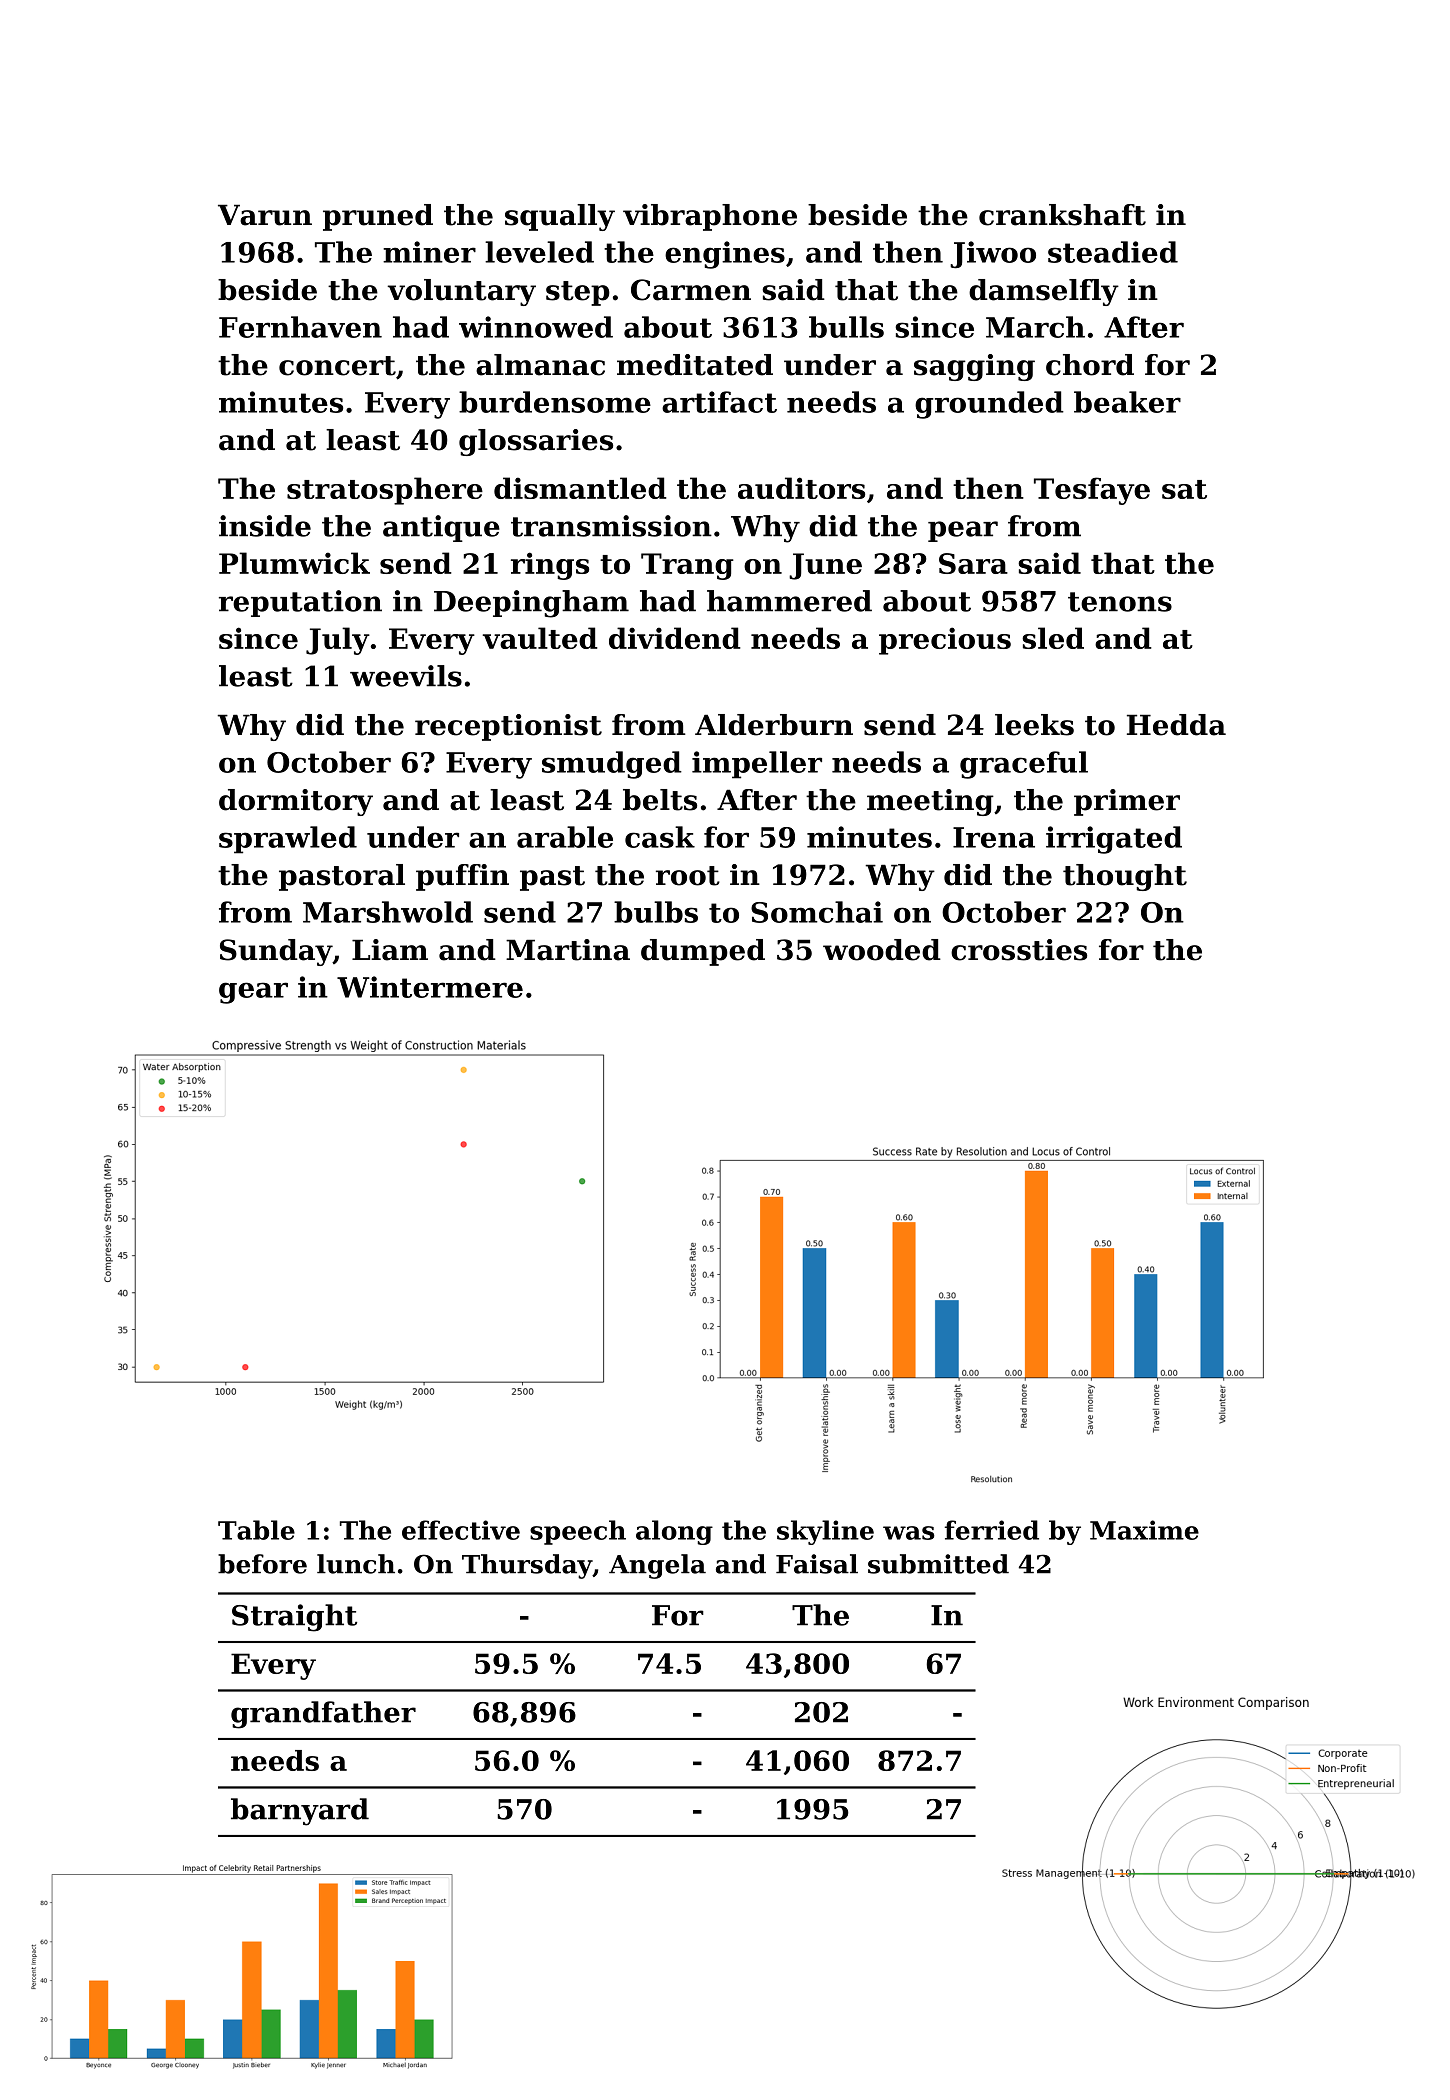  What do you see at coordinates (825, 1532) in the screenshot?
I see `skyline` at bounding box center [825, 1532].
